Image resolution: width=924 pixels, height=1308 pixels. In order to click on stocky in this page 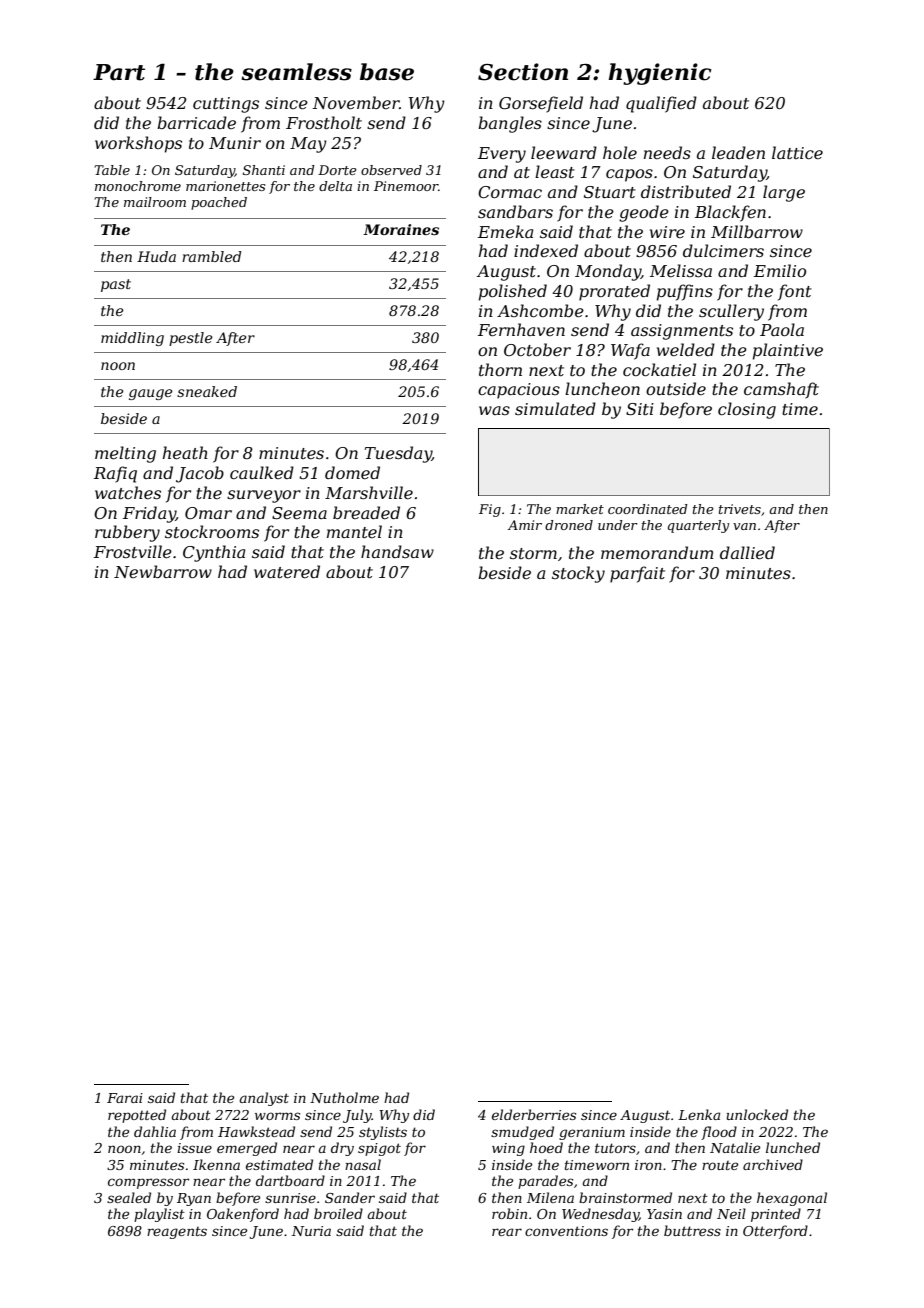, I will do `click(578, 574)`.
